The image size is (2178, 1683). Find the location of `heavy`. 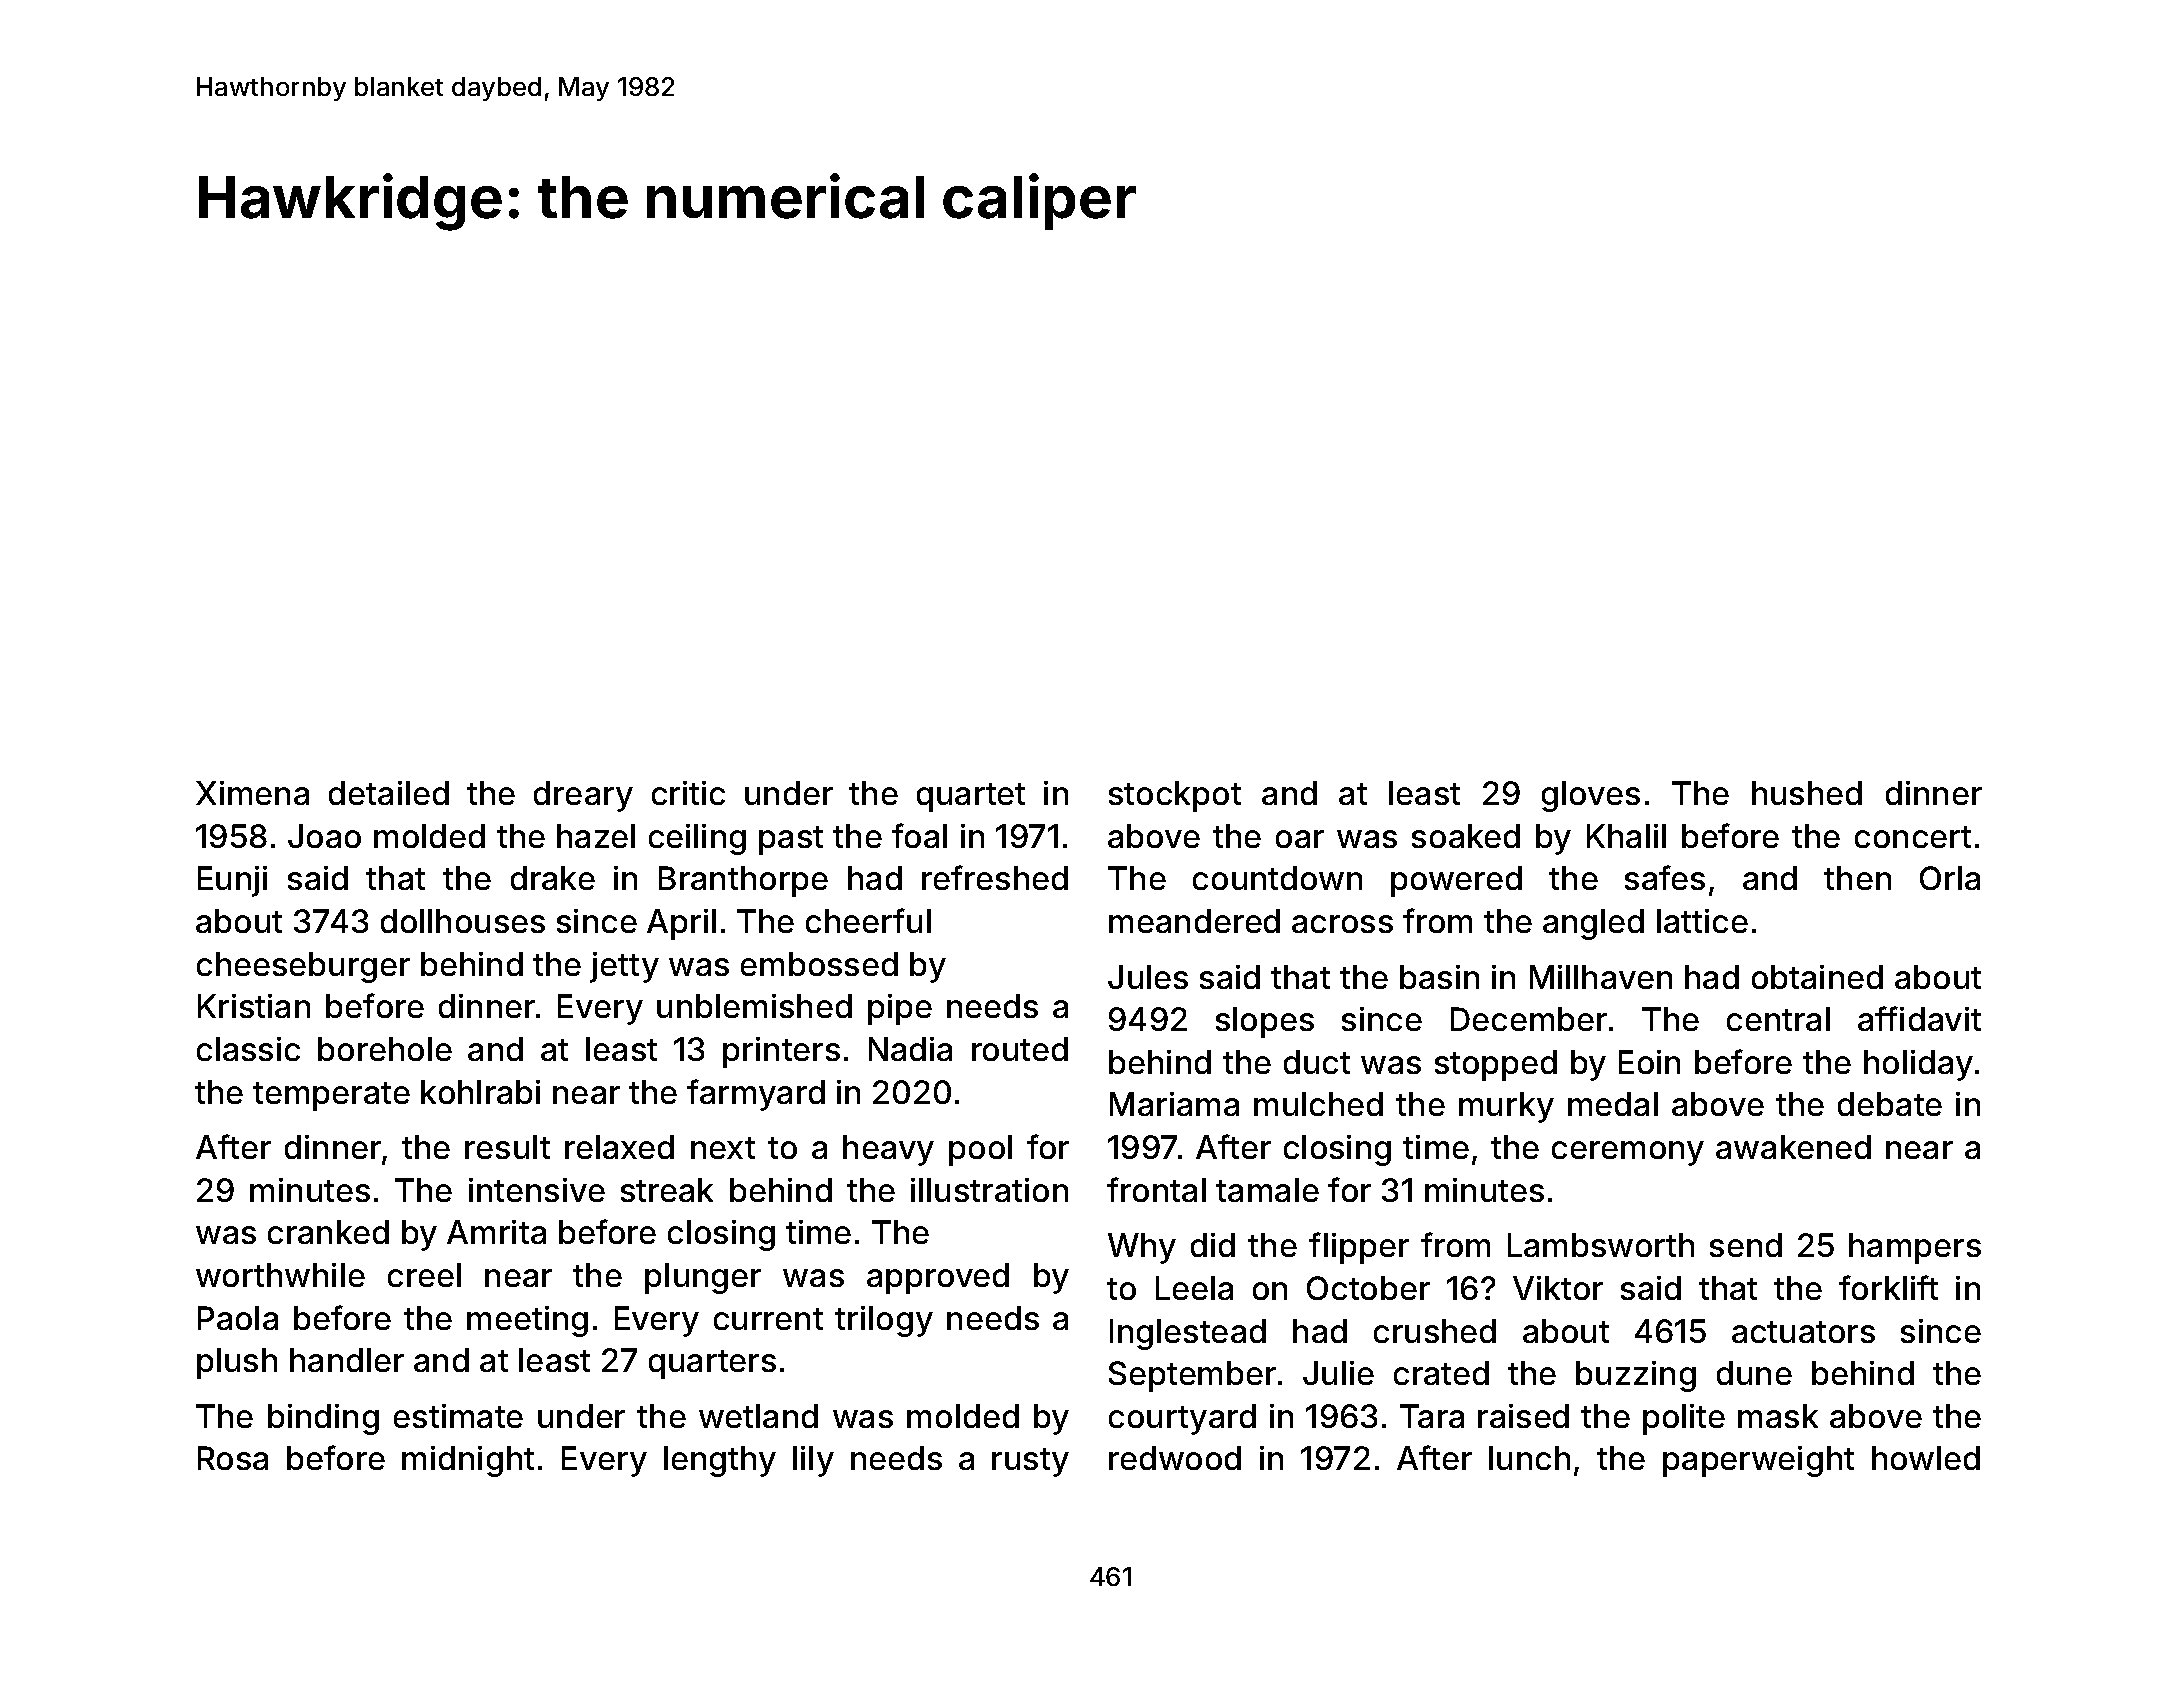

heavy is located at coordinates (888, 1150).
